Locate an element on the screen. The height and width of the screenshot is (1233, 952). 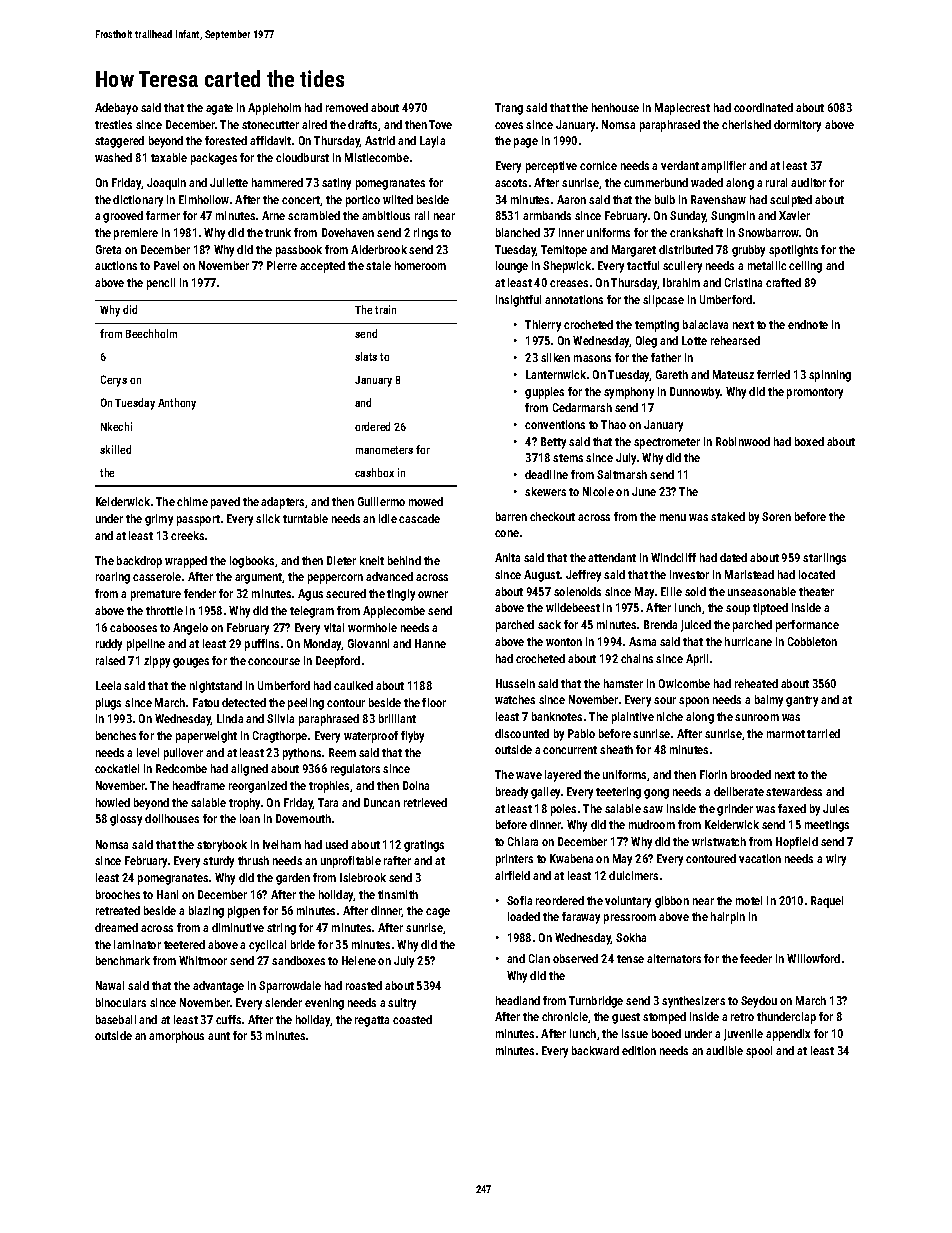
cloudburst is located at coordinates (302, 157).
